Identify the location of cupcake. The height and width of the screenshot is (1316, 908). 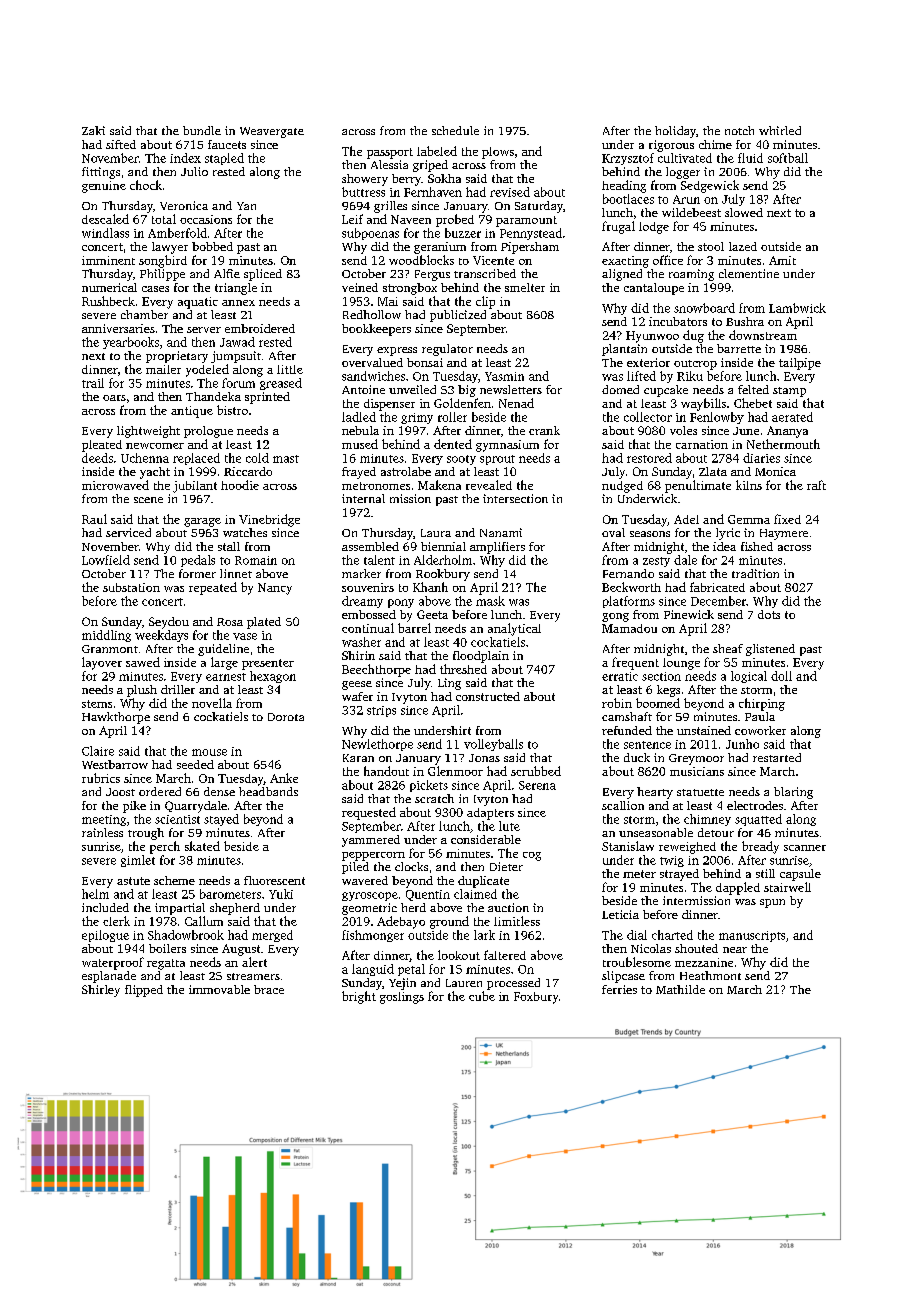
(666, 391).
